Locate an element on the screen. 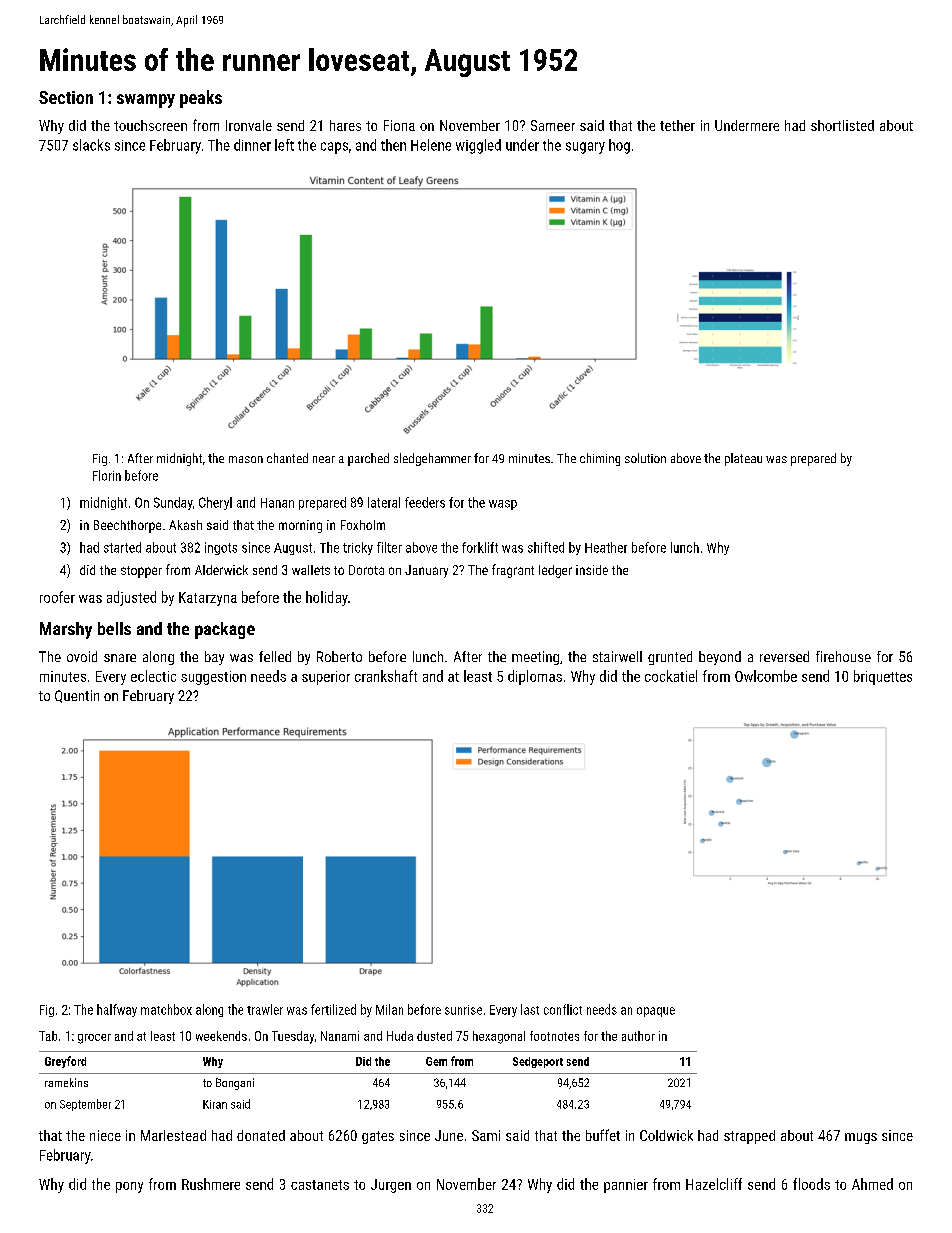  firehouse is located at coordinates (843, 656).
